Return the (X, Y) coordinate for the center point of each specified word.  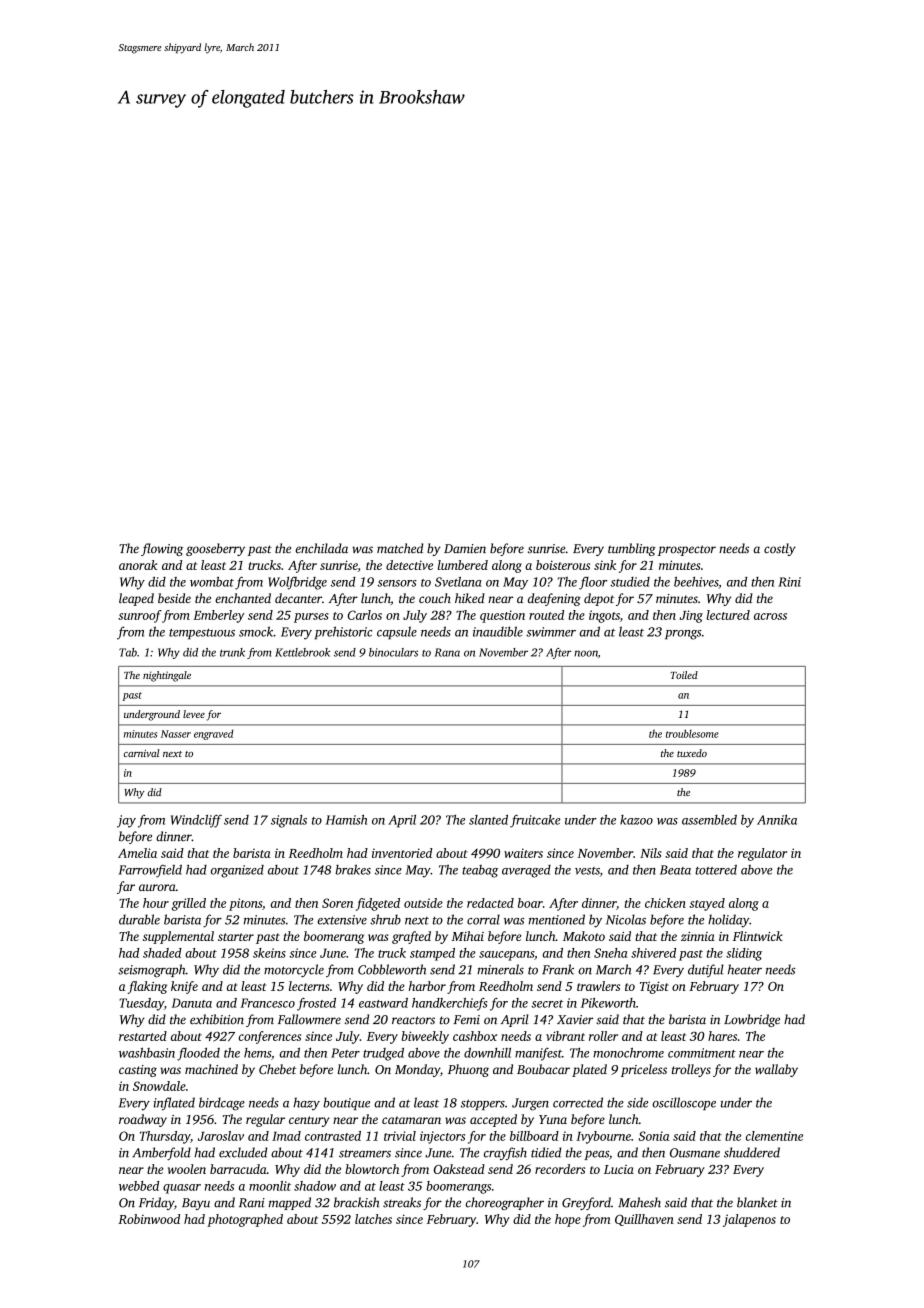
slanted (488, 820)
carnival (142, 753)
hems (257, 1053)
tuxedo (692, 753)
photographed (245, 1220)
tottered (716, 870)
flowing (162, 549)
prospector (687, 550)
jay (126, 821)
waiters (523, 853)
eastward (383, 1003)
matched (400, 548)
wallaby (776, 1070)
